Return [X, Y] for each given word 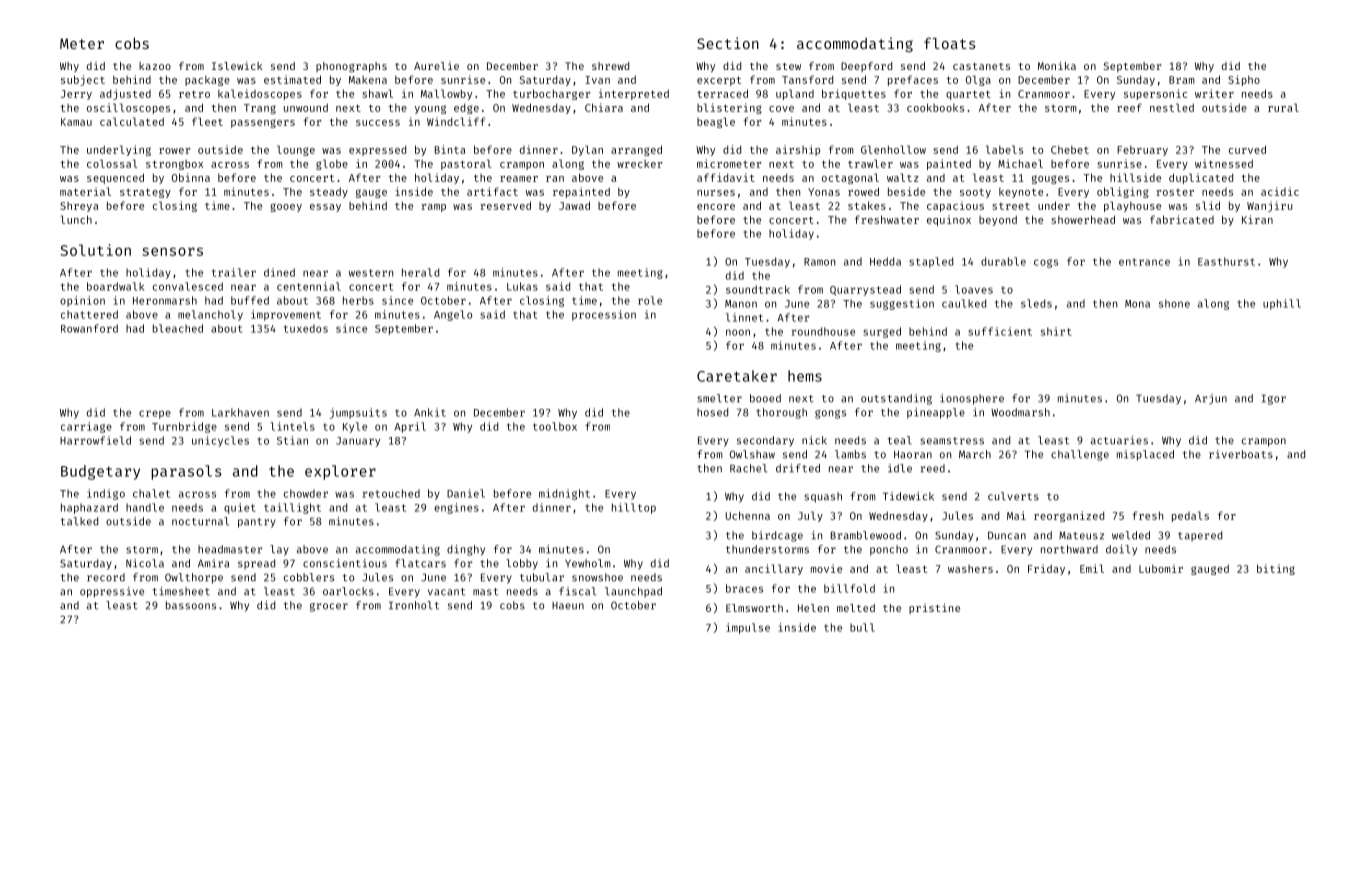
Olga [978, 80]
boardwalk [115, 286]
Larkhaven [240, 412]
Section [728, 43]
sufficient [1000, 331]
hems [805, 376]
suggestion [902, 304]
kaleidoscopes [260, 94]
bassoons [191, 605]
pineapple [936, 413]
